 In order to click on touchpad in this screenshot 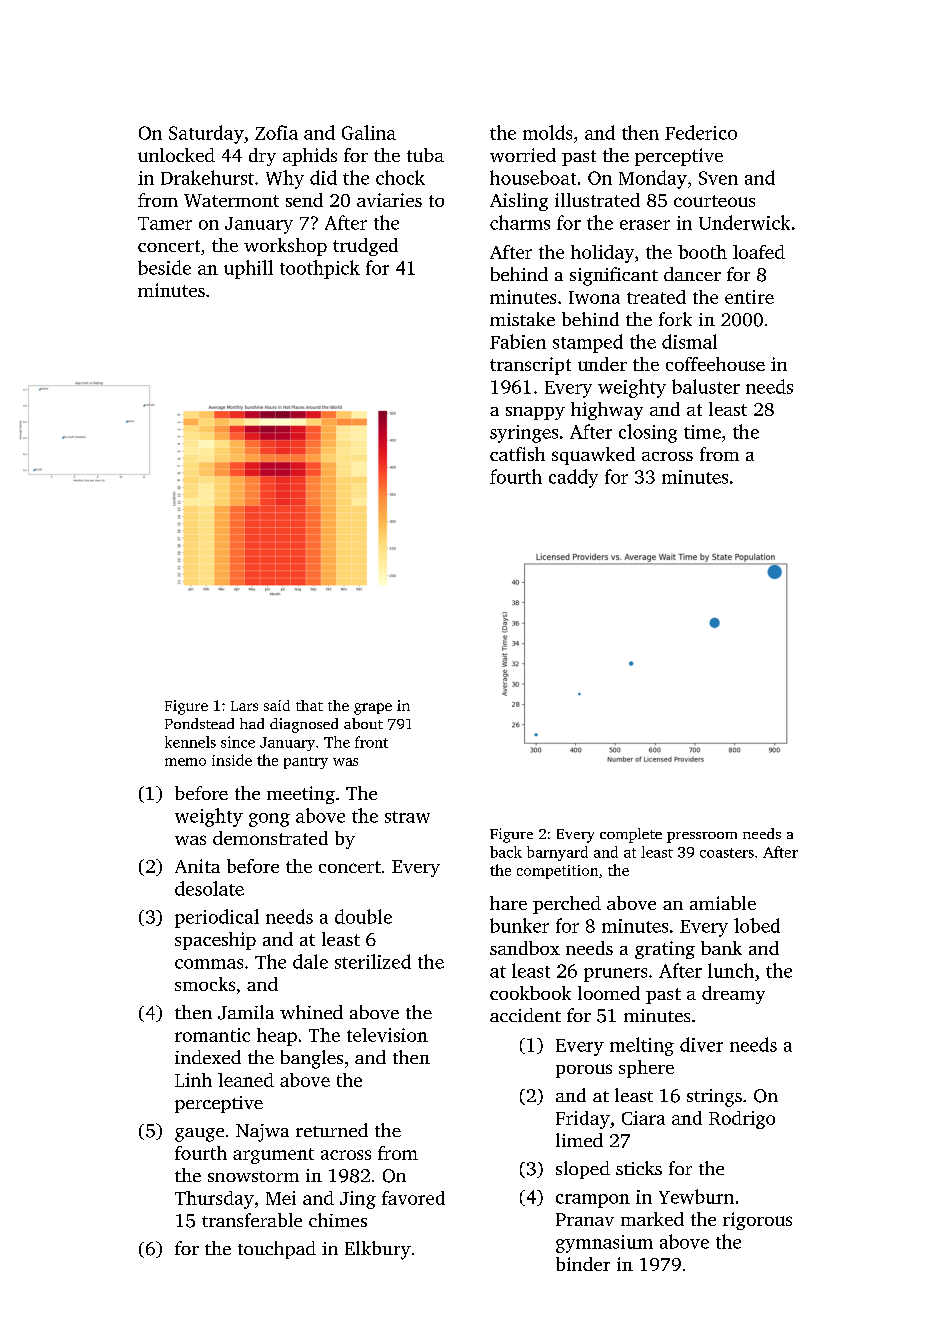, I will do `click(277, 1250)`.
